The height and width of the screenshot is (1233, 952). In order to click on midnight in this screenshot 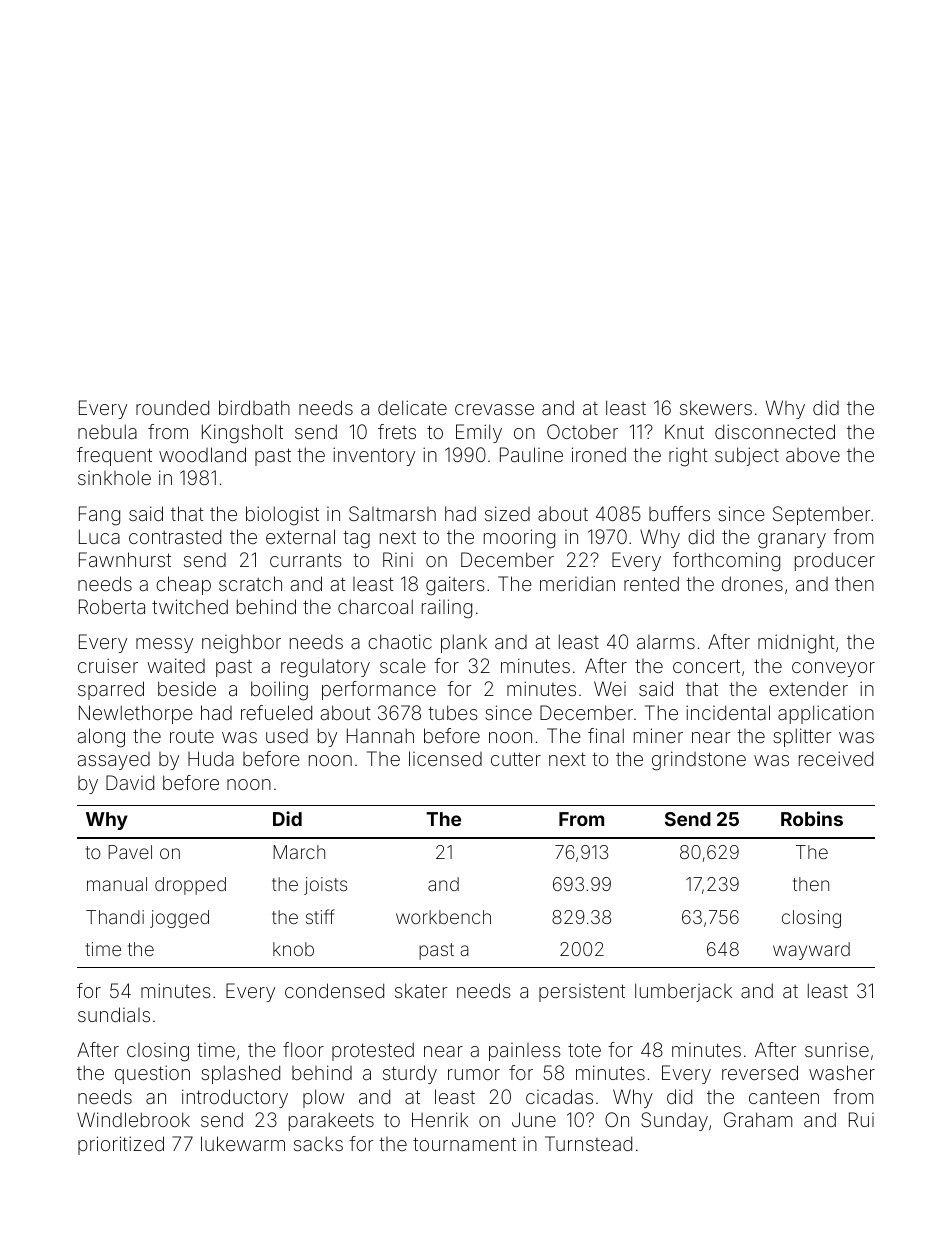, I will do `click(796, 644)`.
